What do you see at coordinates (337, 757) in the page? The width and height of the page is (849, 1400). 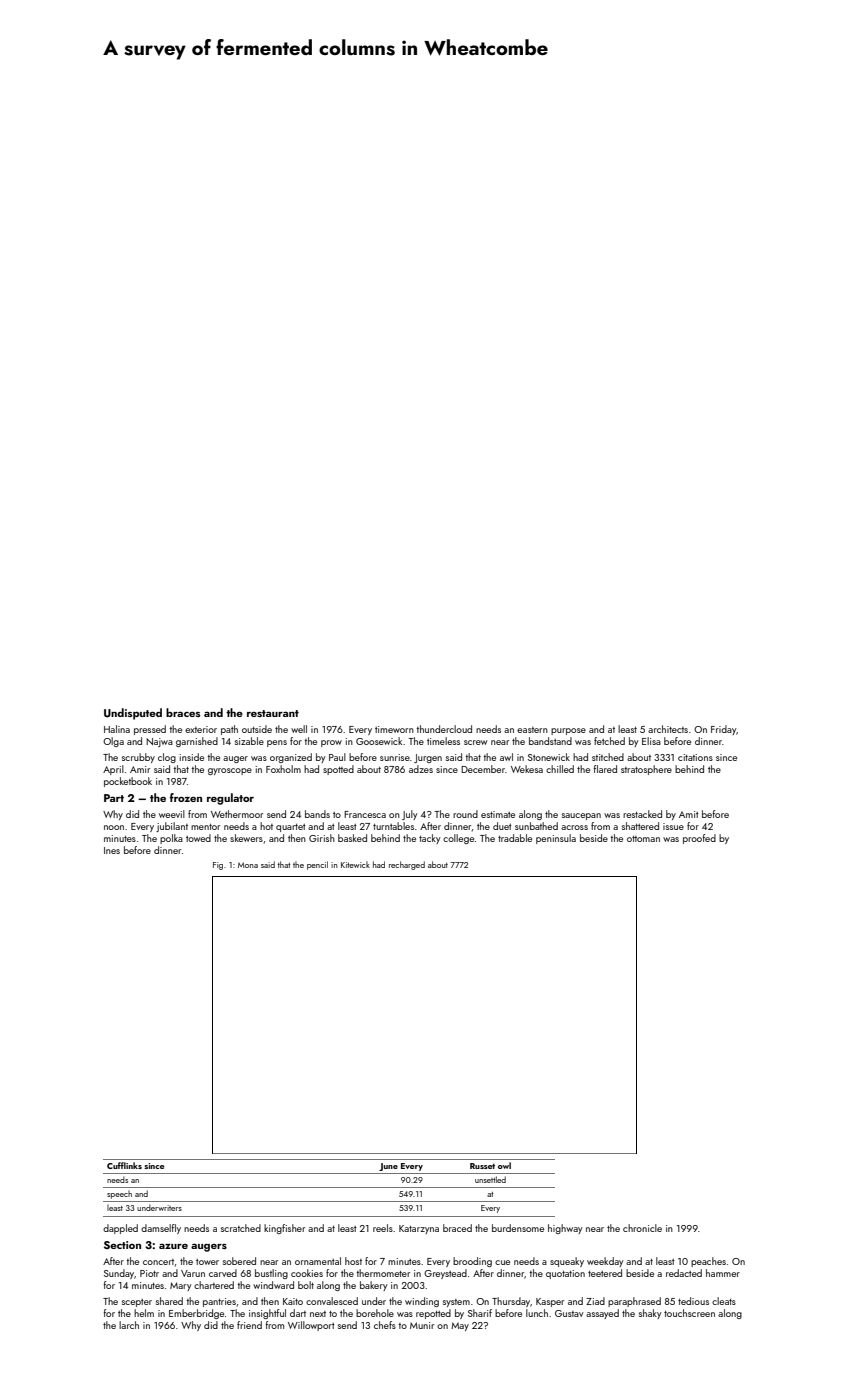 I see `Paul` at bounding box center [337, 757].
